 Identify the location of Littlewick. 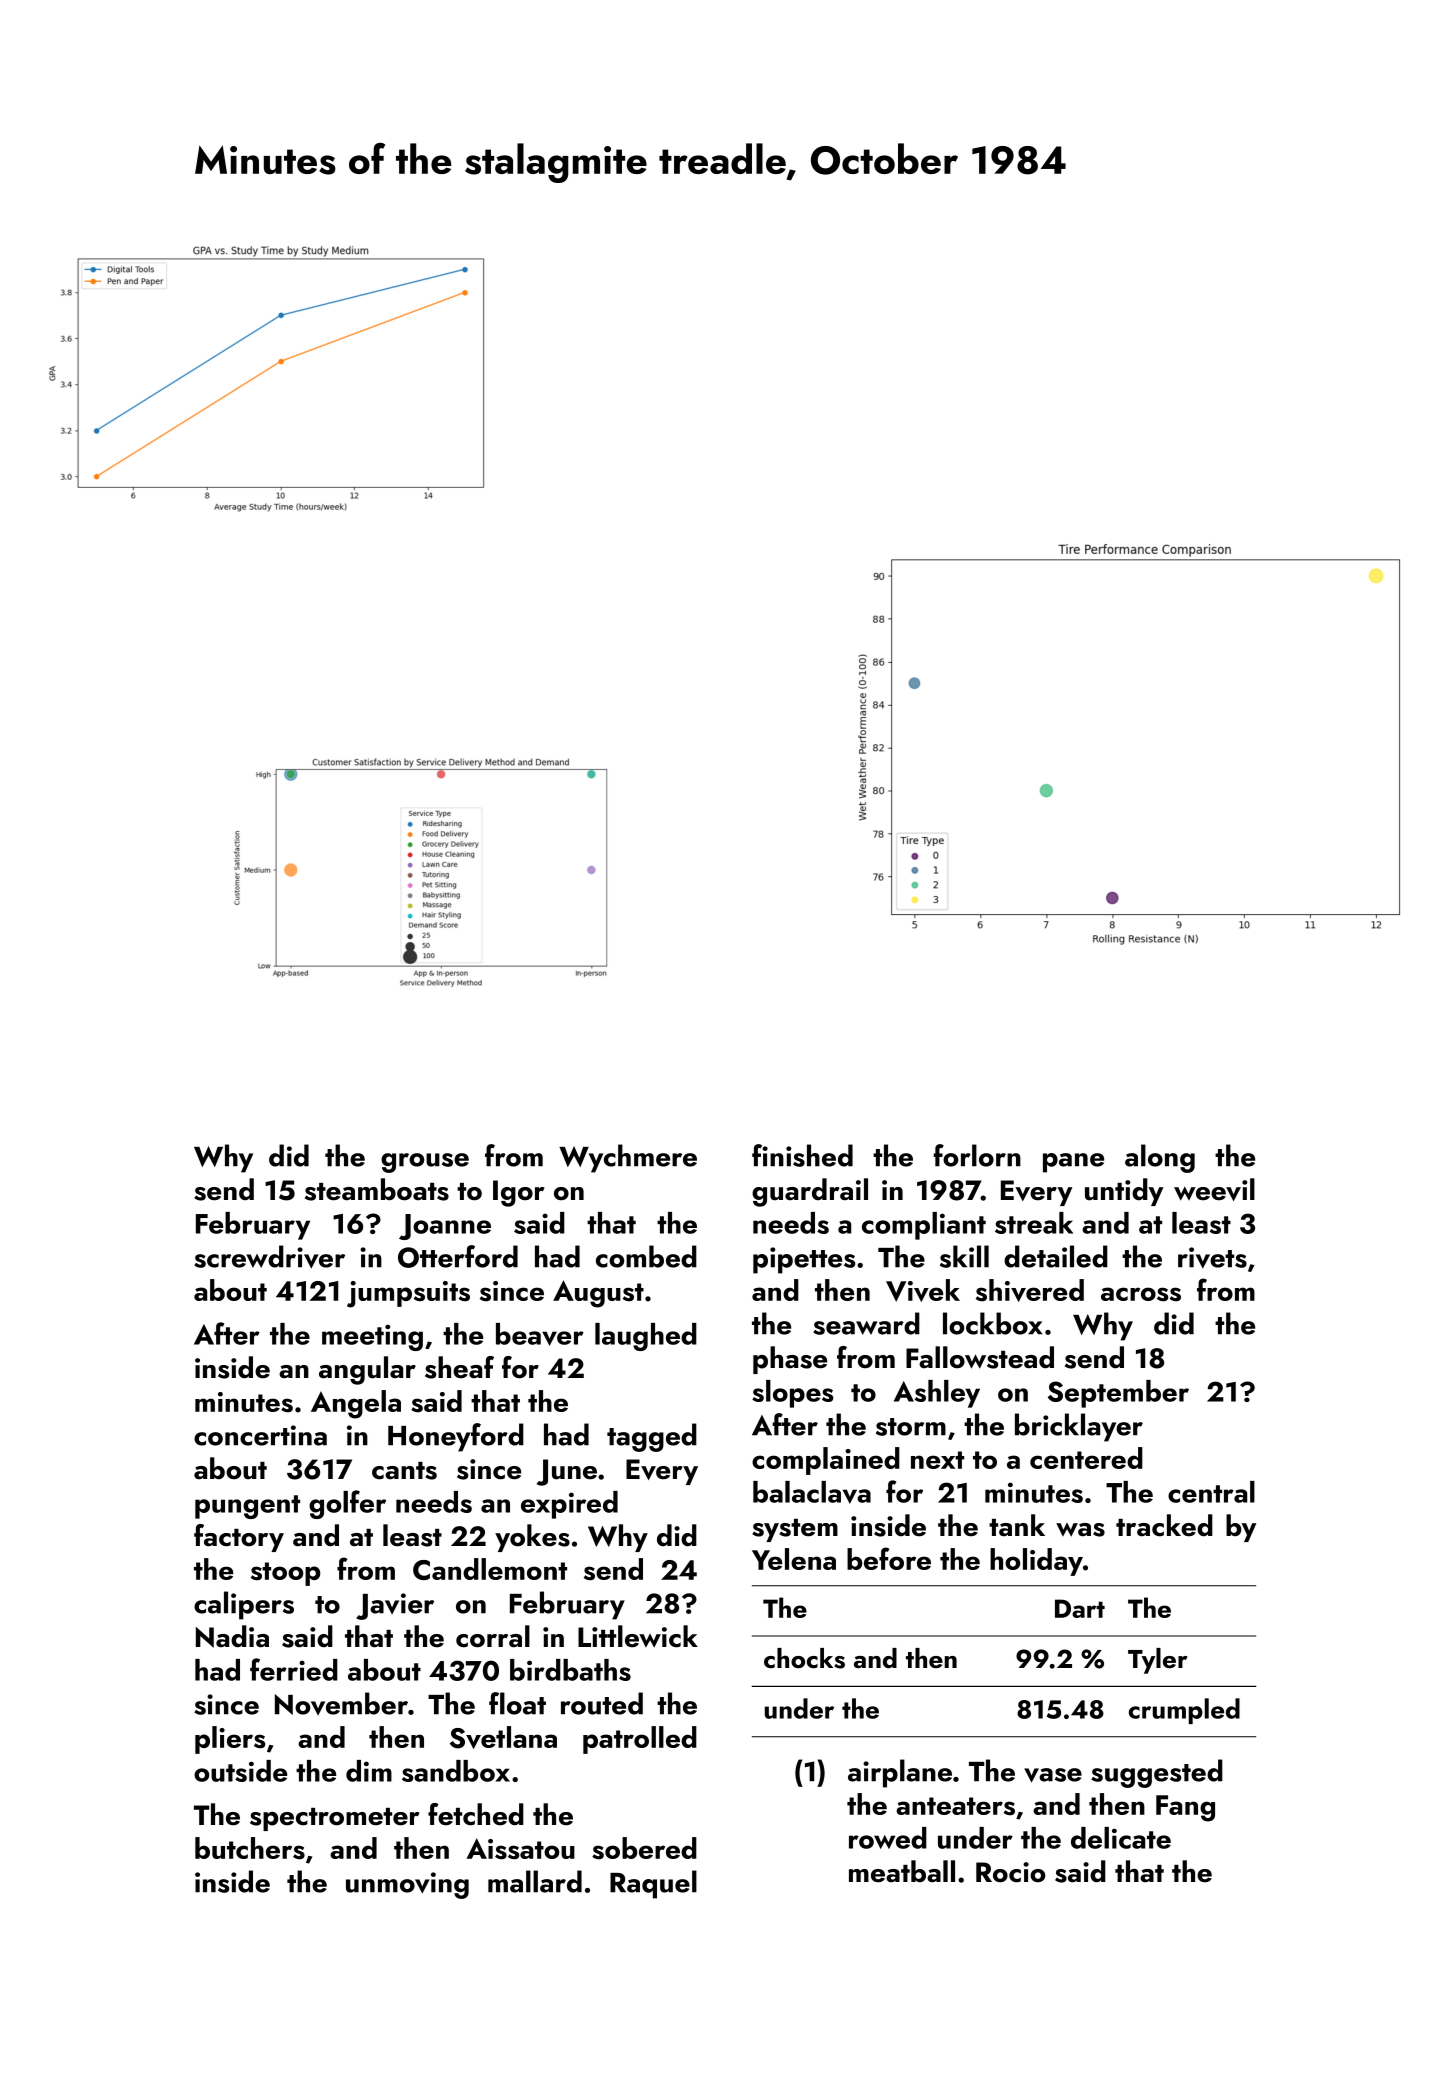
(638, 1636).
